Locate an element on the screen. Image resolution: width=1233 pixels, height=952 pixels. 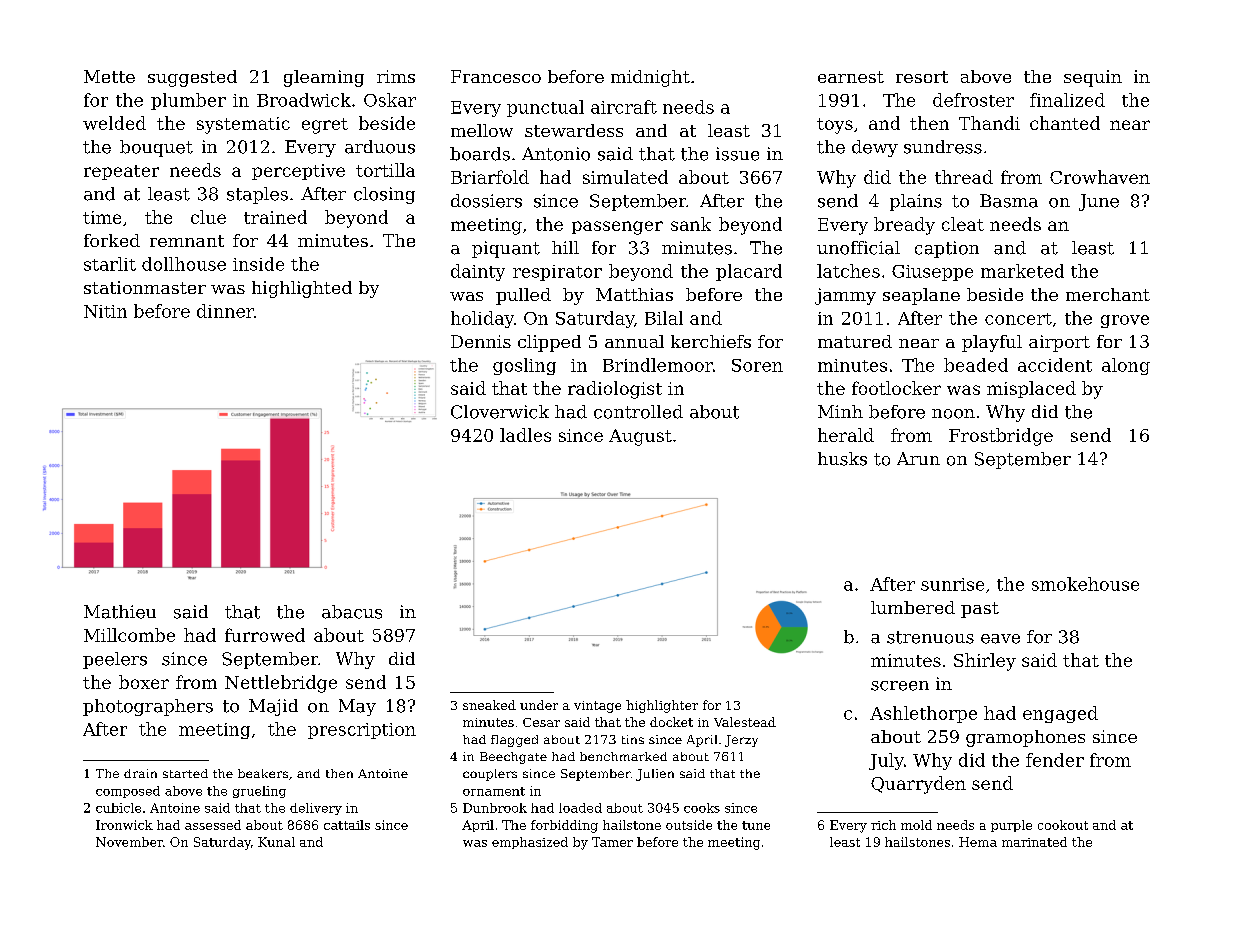
herald is located at coordinates (846, 435).
